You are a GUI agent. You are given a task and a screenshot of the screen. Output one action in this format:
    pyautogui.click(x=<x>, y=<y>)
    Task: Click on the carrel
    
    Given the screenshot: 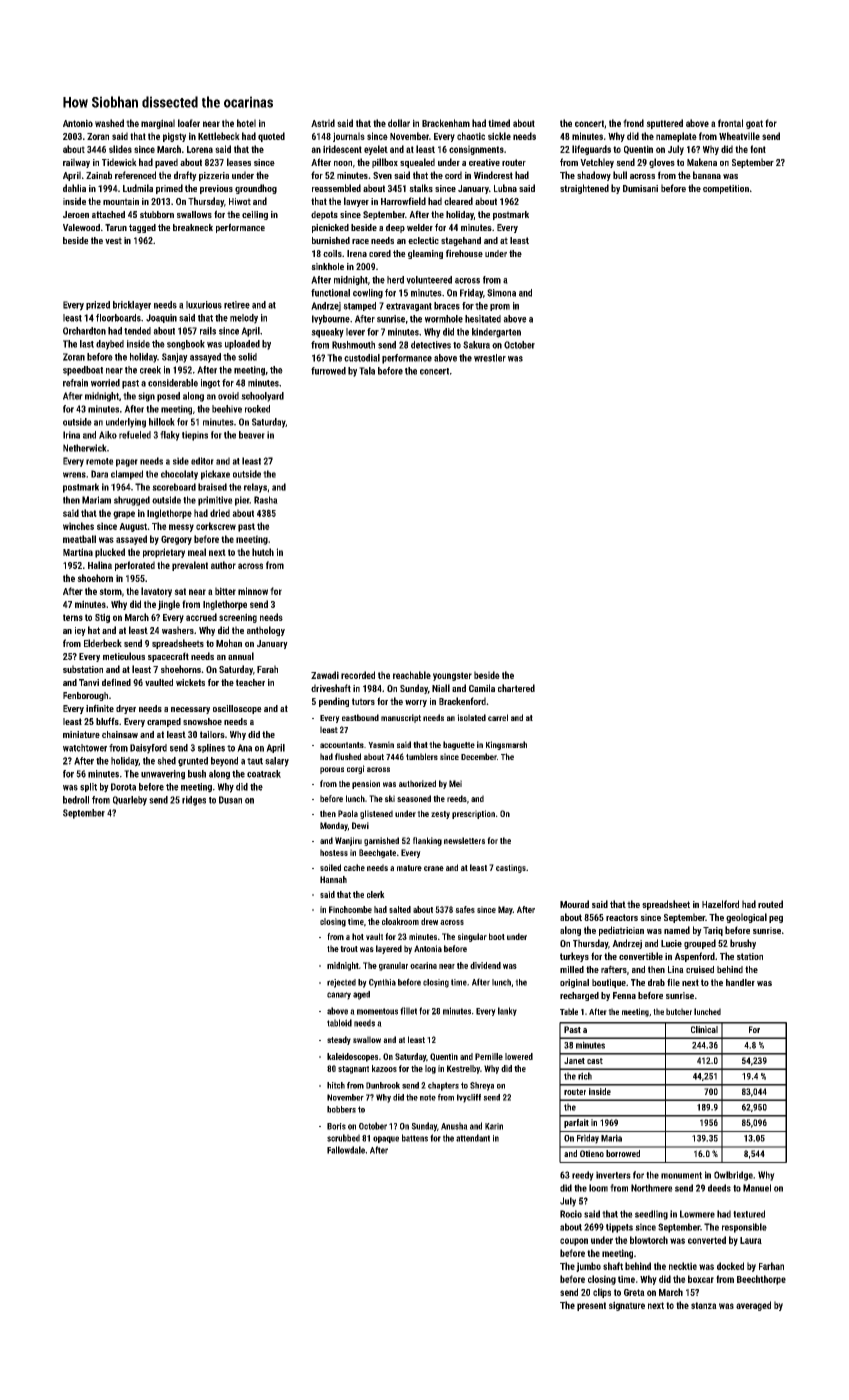 What is the action you would take?
    pyautogui.click(x=498, y=717)
